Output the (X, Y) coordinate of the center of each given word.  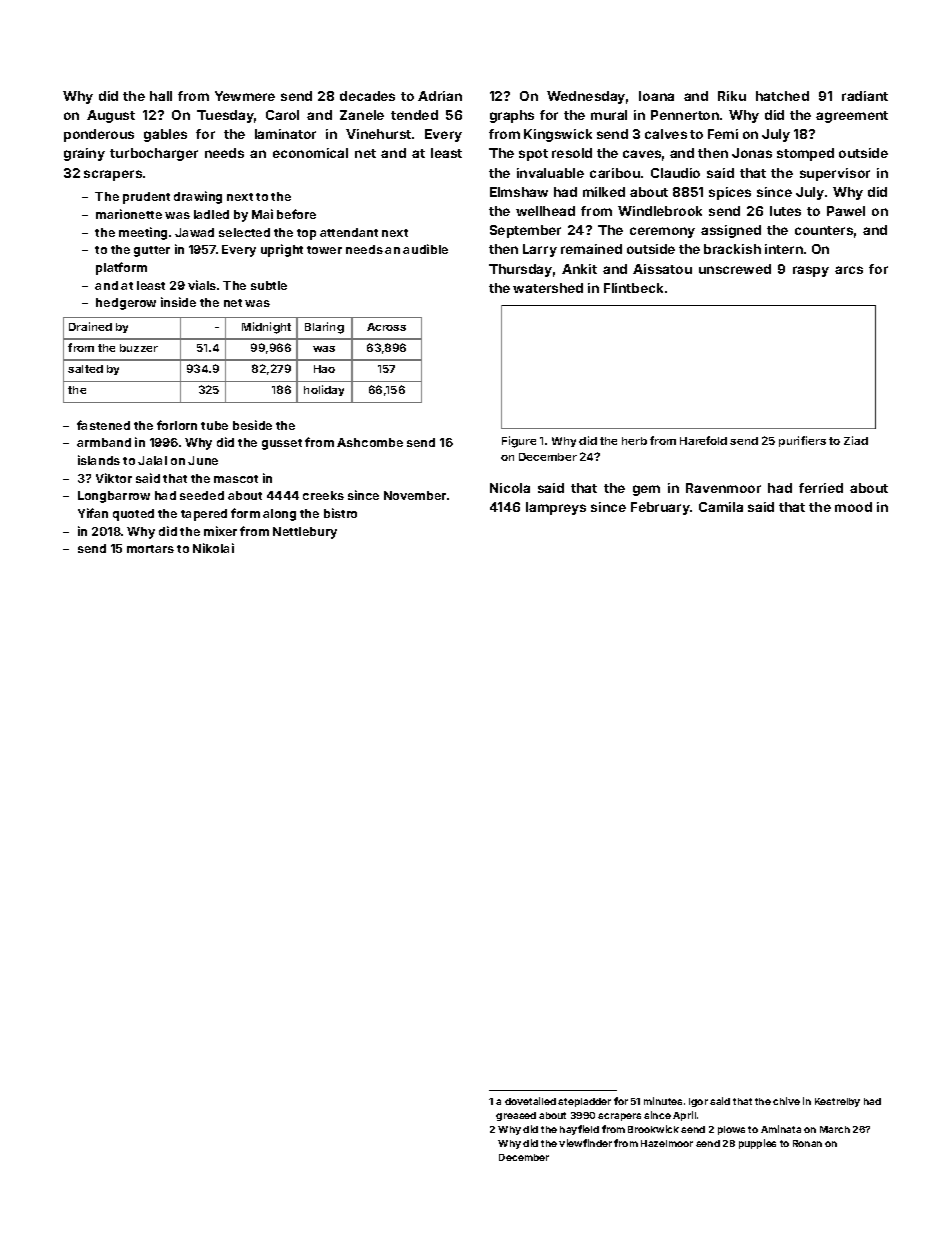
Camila (721, 507)
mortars (150, 549)
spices (730, 193)
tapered (204, 515)
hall (161, 96)
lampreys (556, 508)
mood (853, 507)
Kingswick (558, 135)
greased (516, 1116)
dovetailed (530, 1101)
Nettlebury (305, 533)
